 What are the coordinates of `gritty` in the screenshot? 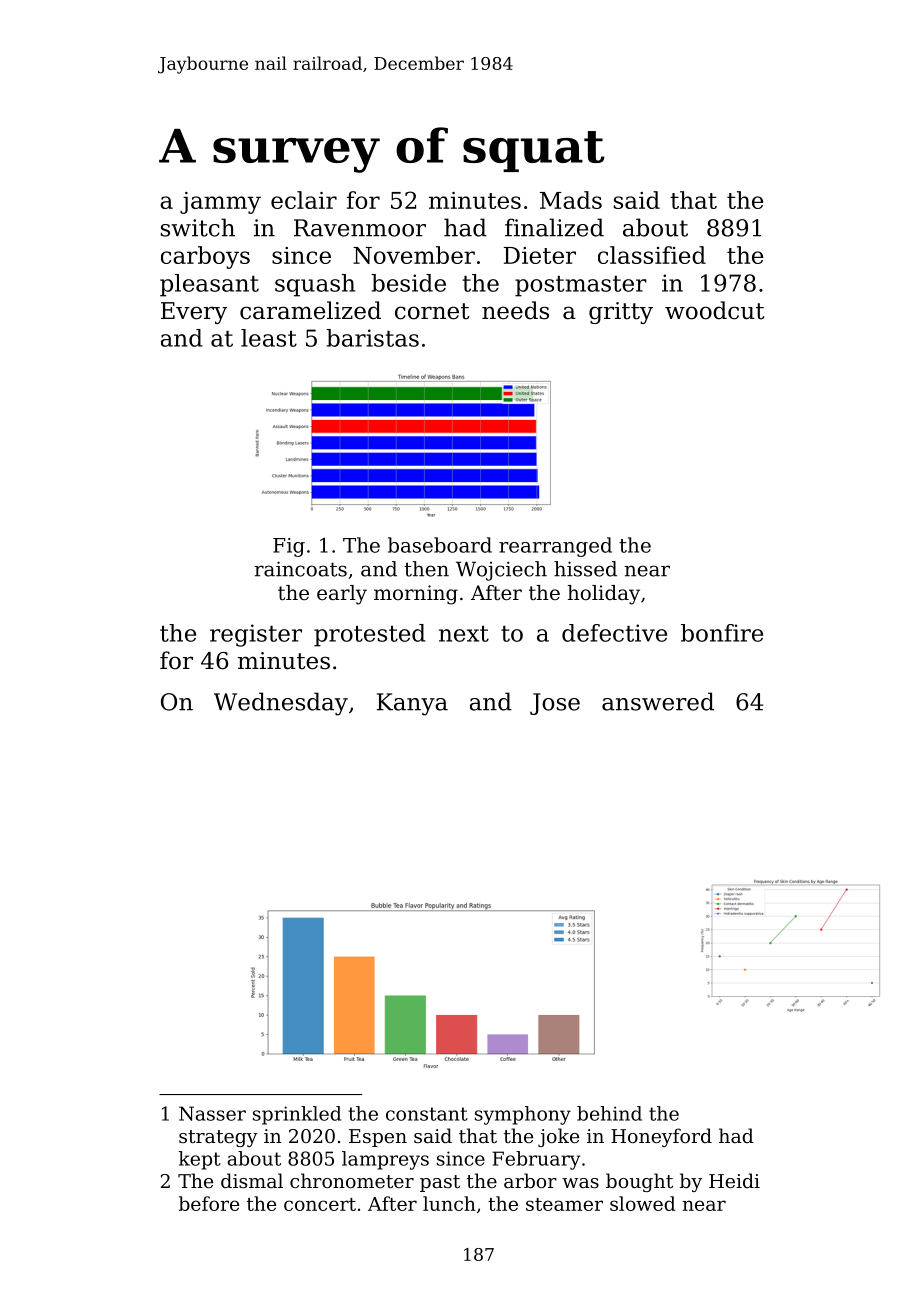 It's located at (621, 313).
